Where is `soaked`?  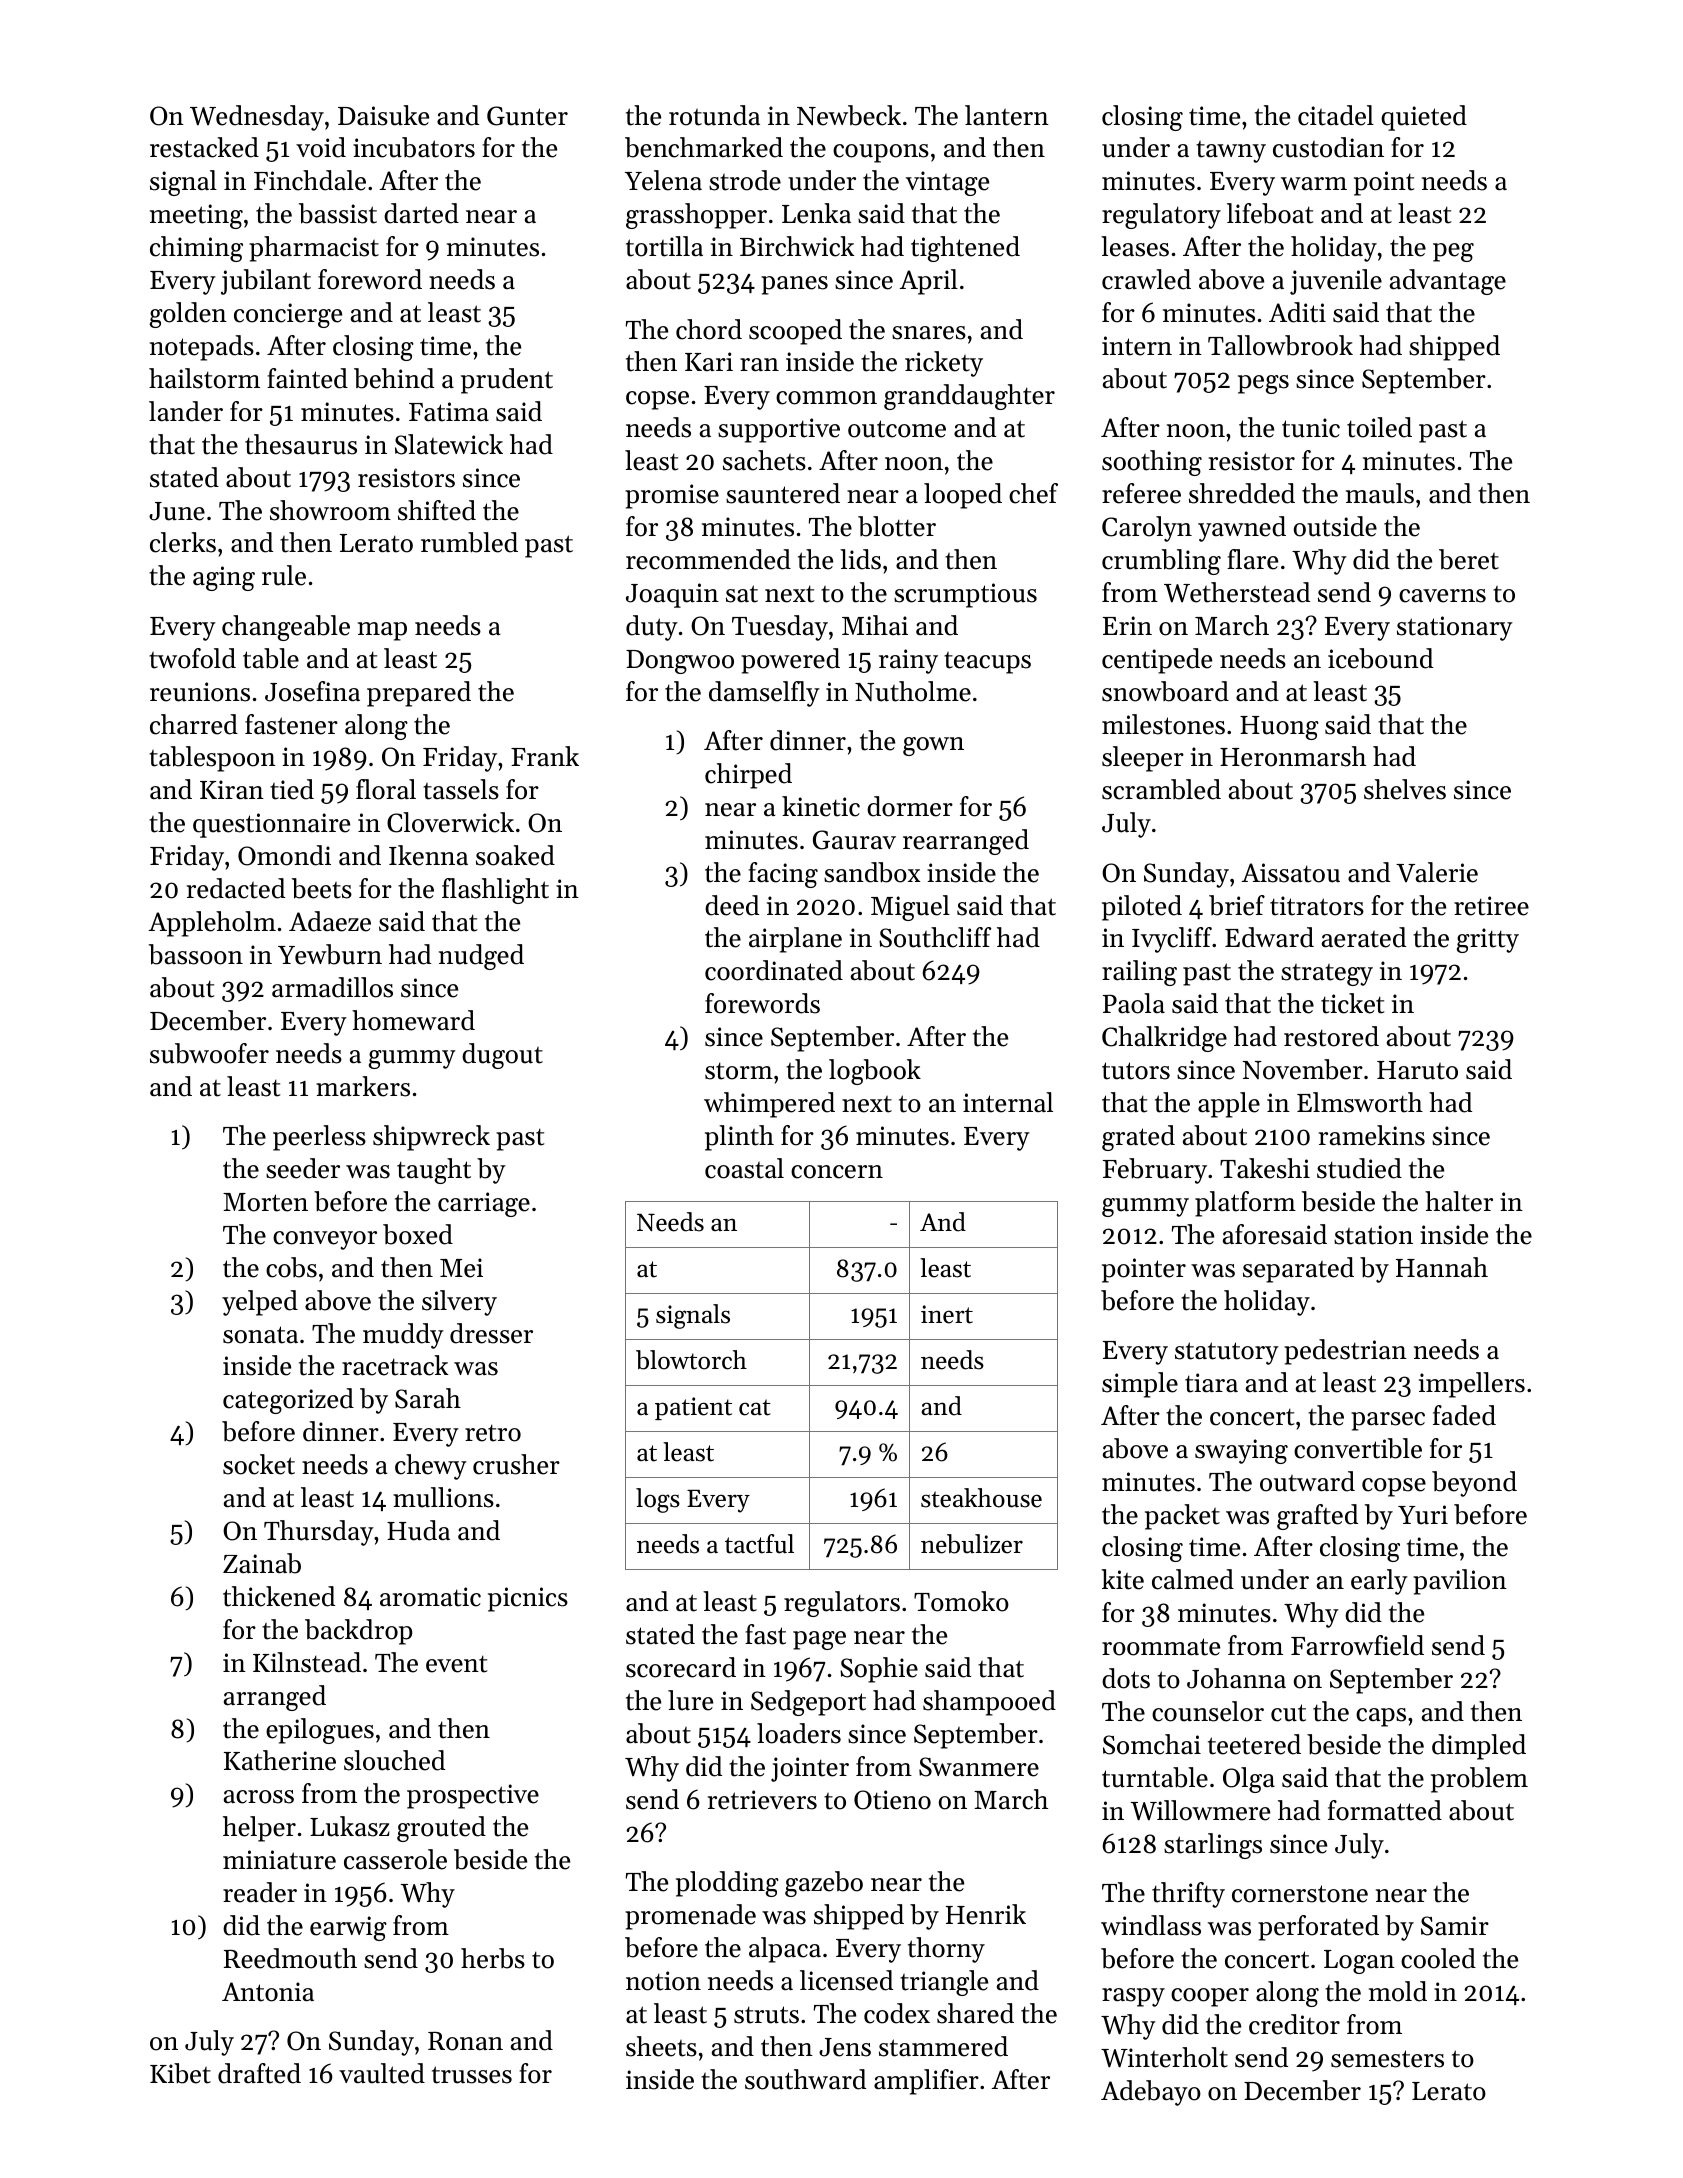 soaked is located at coordinates (515, 855).
